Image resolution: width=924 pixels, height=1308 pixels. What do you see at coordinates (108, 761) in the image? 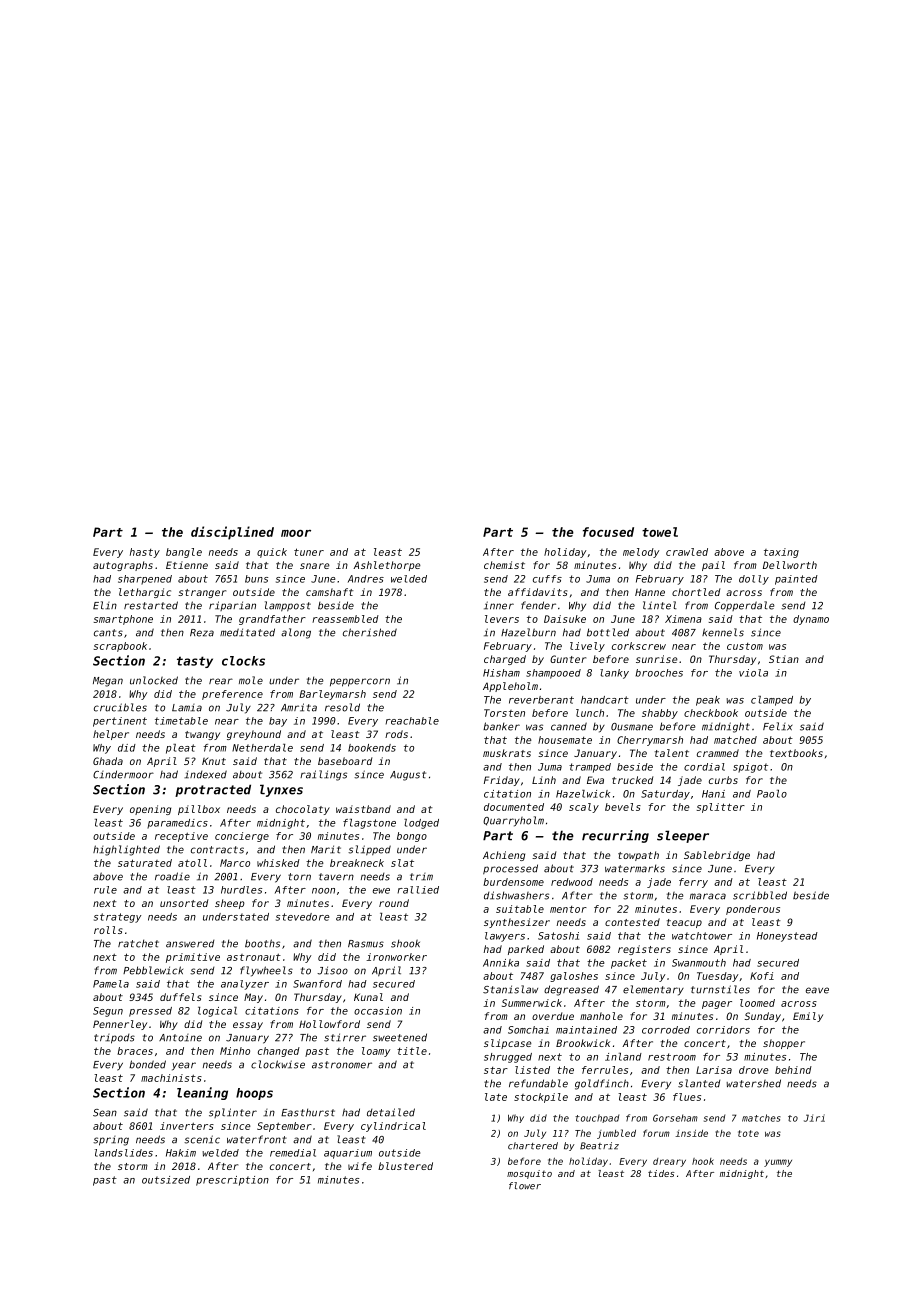
I see `Ghada` at bounding box center [108, 761].
